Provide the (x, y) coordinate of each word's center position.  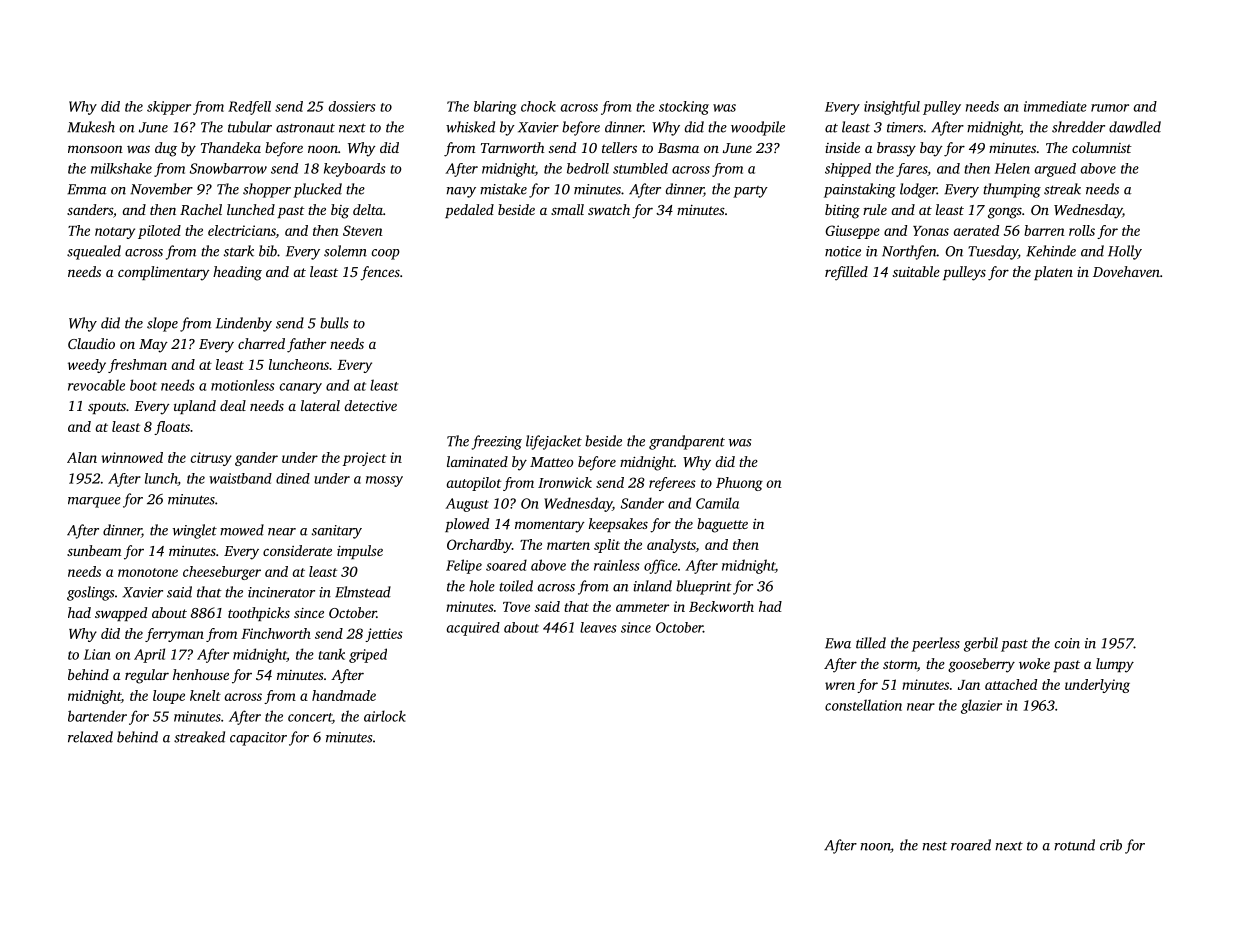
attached (1011, 684)
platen (1053, 273)
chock (538, 106)
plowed (467, 525)
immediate (1055, 106)
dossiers (352, 106)
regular (147, 676)
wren (840, 686)
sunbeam (94, 550)
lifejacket (554, 442)
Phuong (739, 484)
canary (301, 388)
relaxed (90, 737)
